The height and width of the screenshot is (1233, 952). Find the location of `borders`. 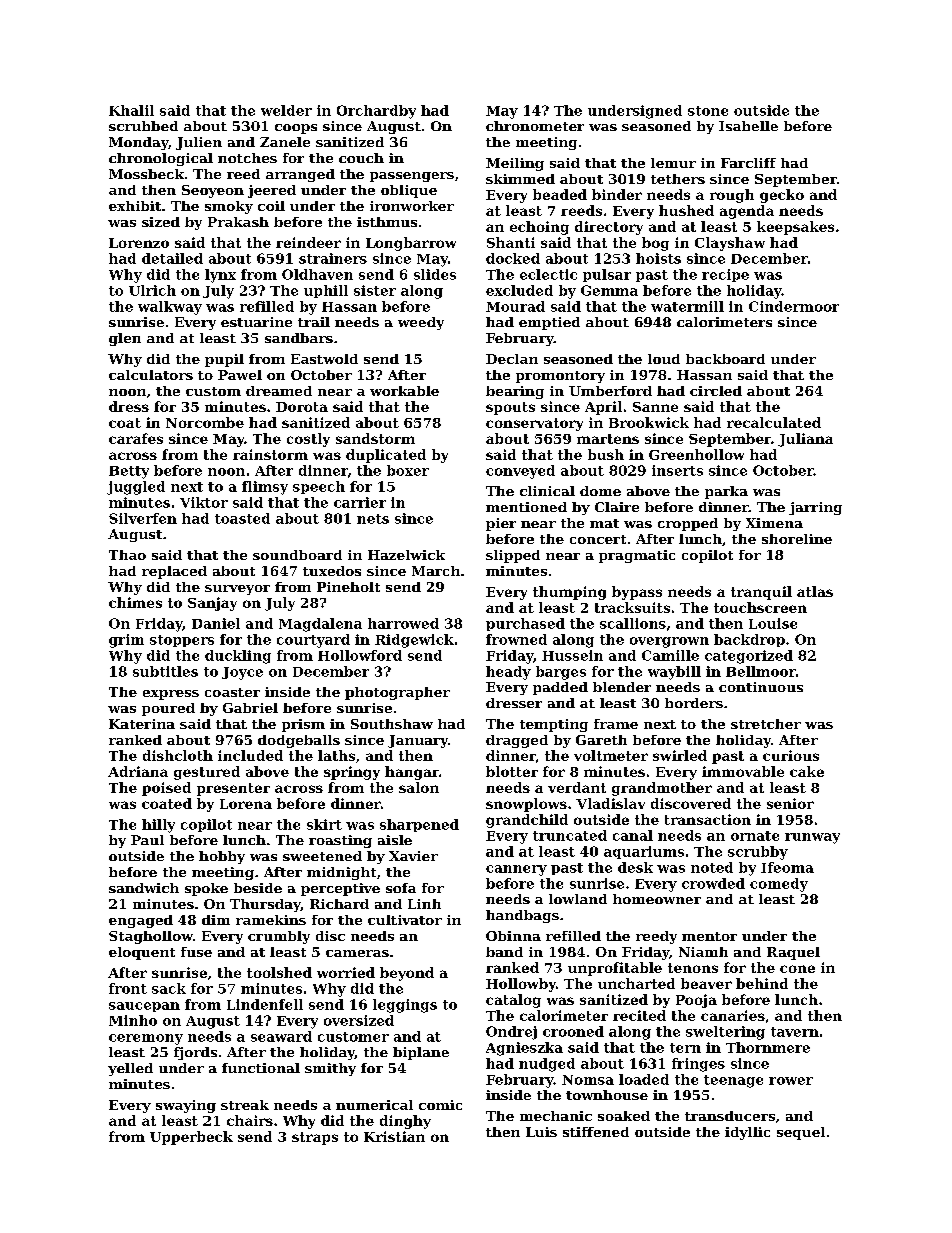

borders is located at coordinates (694, 703).
